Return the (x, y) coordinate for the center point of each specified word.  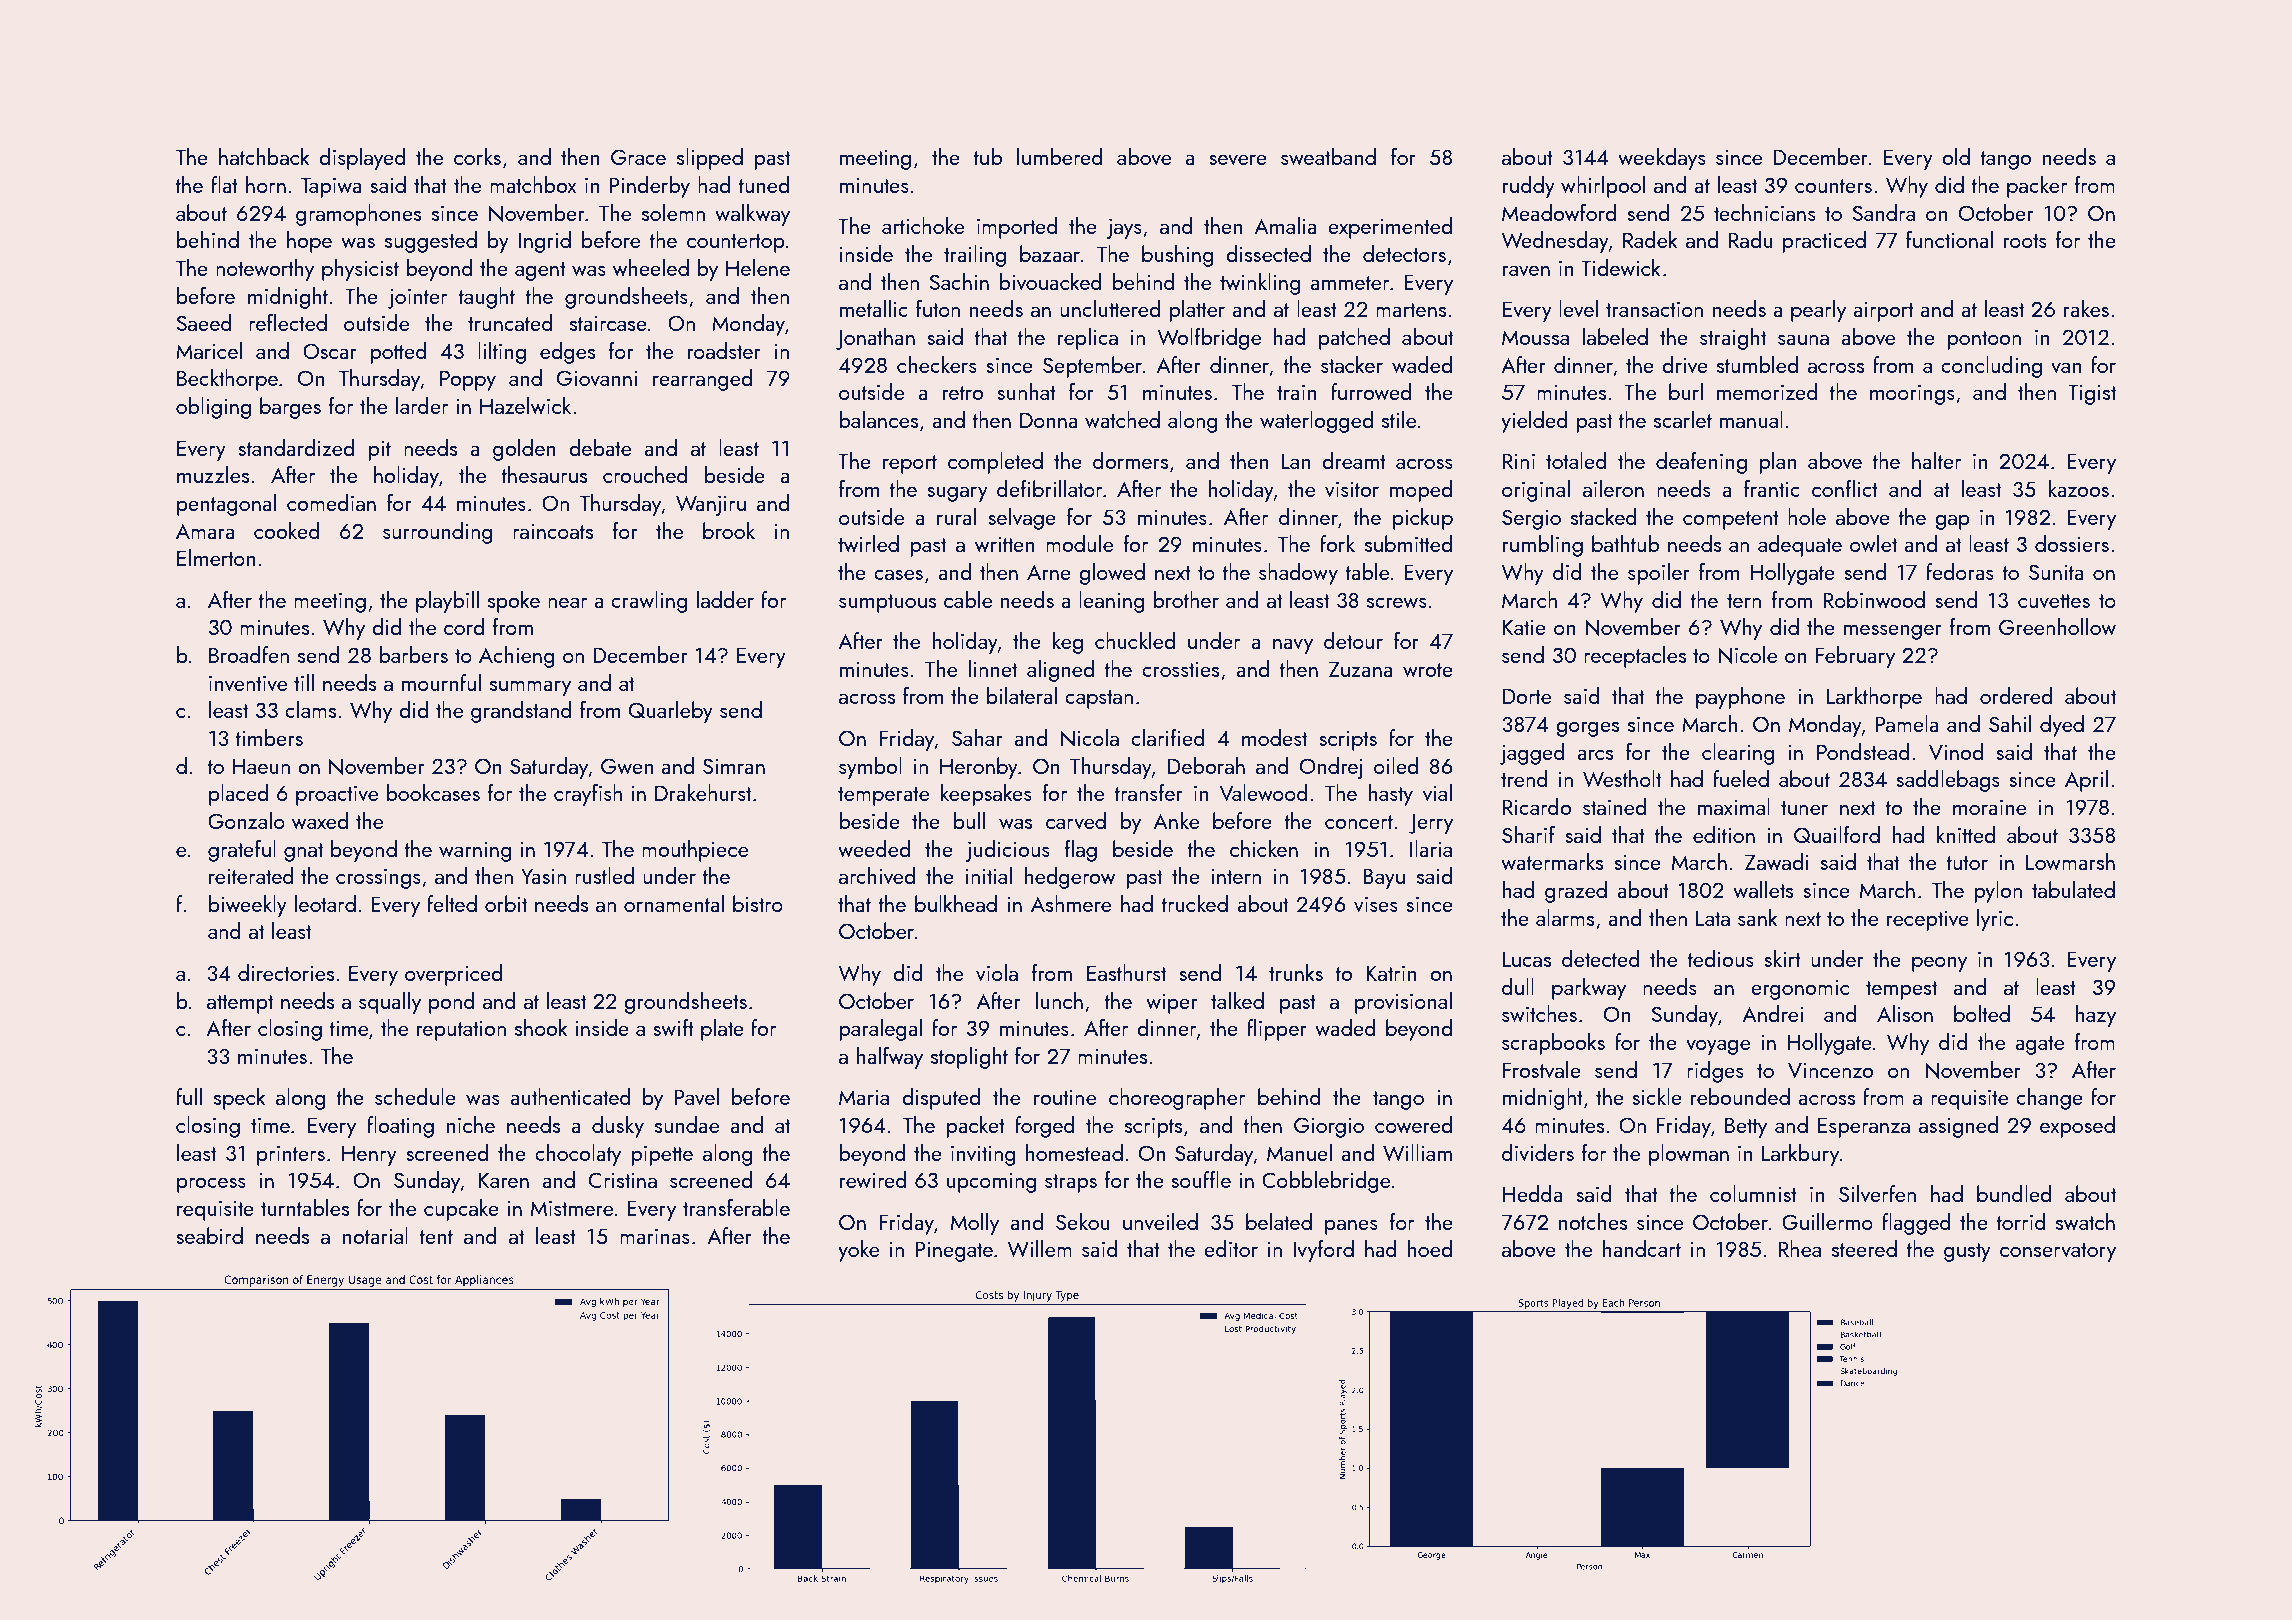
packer (2037, 187)
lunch (1059, 1000)
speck (240, 1099)
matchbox (533, 184)
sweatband (1328, 156)
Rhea (1799, 1248)
